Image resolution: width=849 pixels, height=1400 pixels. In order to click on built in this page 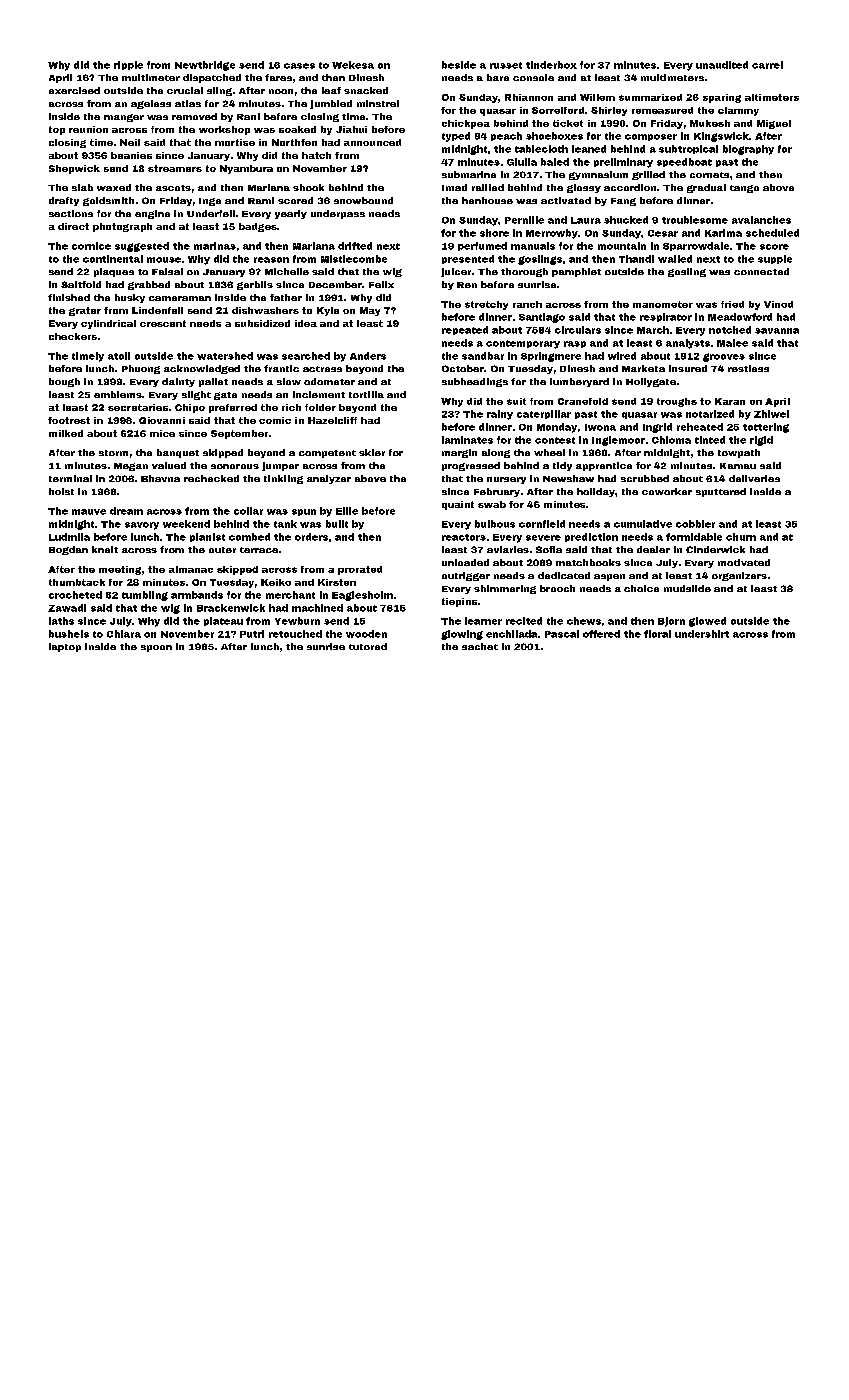, I will do `click(337, 524)`.
